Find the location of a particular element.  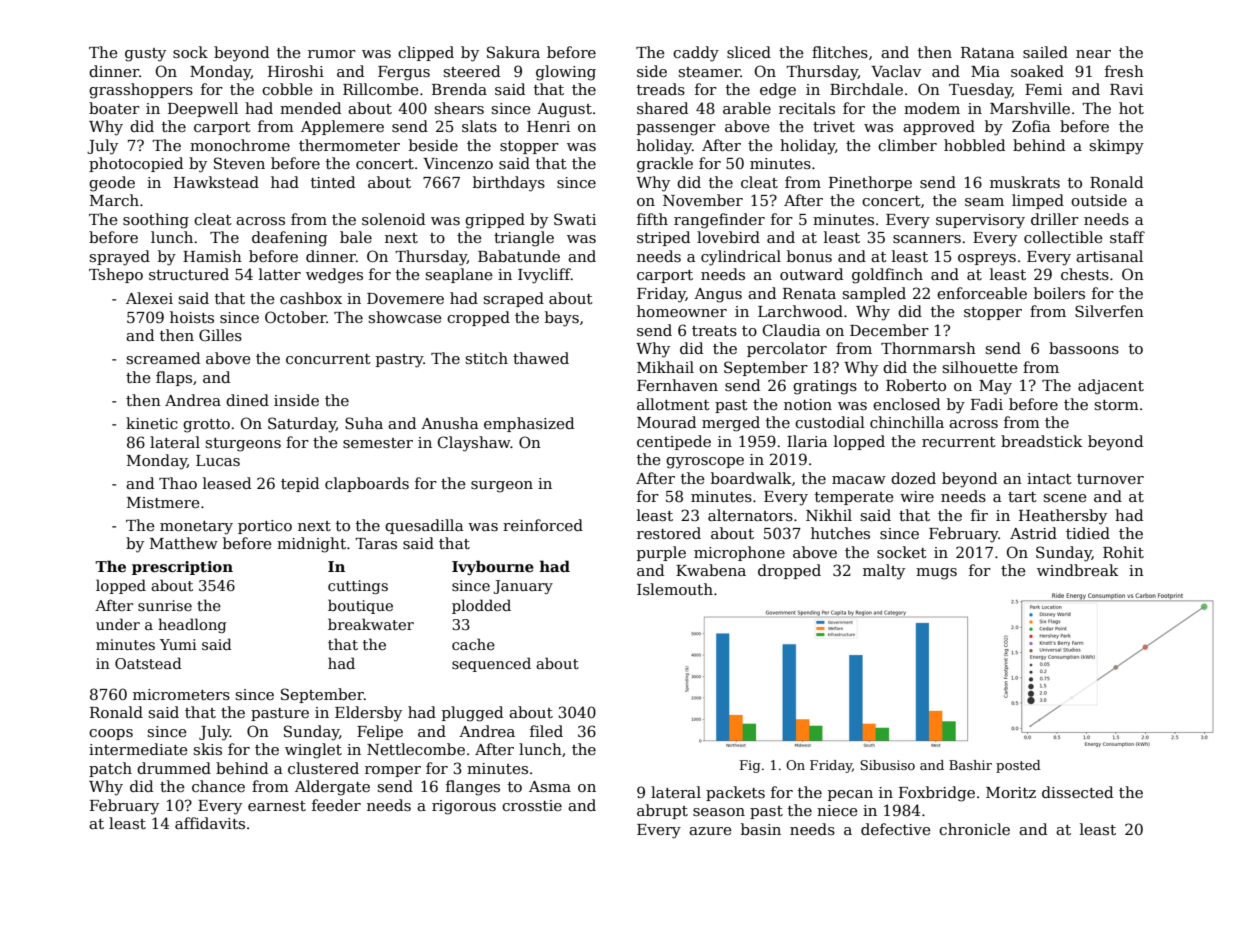

sailed is located at coordinates (1045, 52).
